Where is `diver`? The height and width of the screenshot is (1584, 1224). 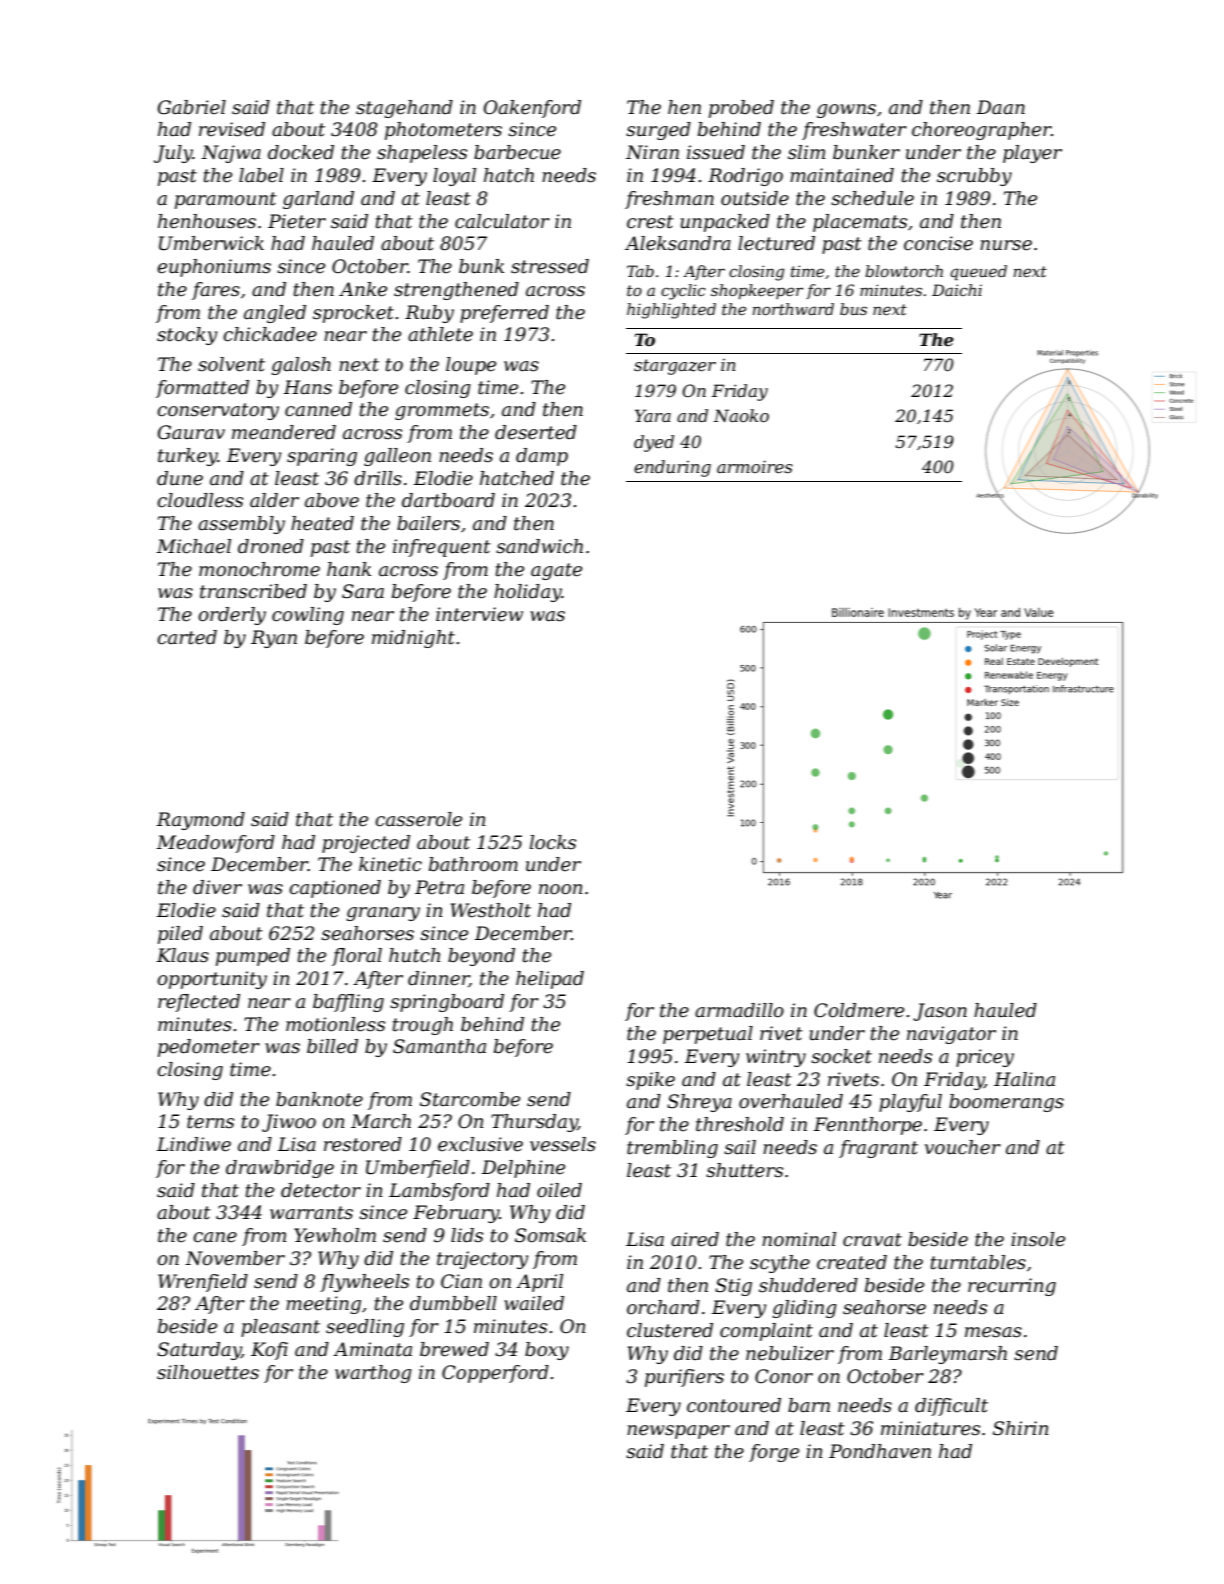 diver is located at coordinates (217, 887).
